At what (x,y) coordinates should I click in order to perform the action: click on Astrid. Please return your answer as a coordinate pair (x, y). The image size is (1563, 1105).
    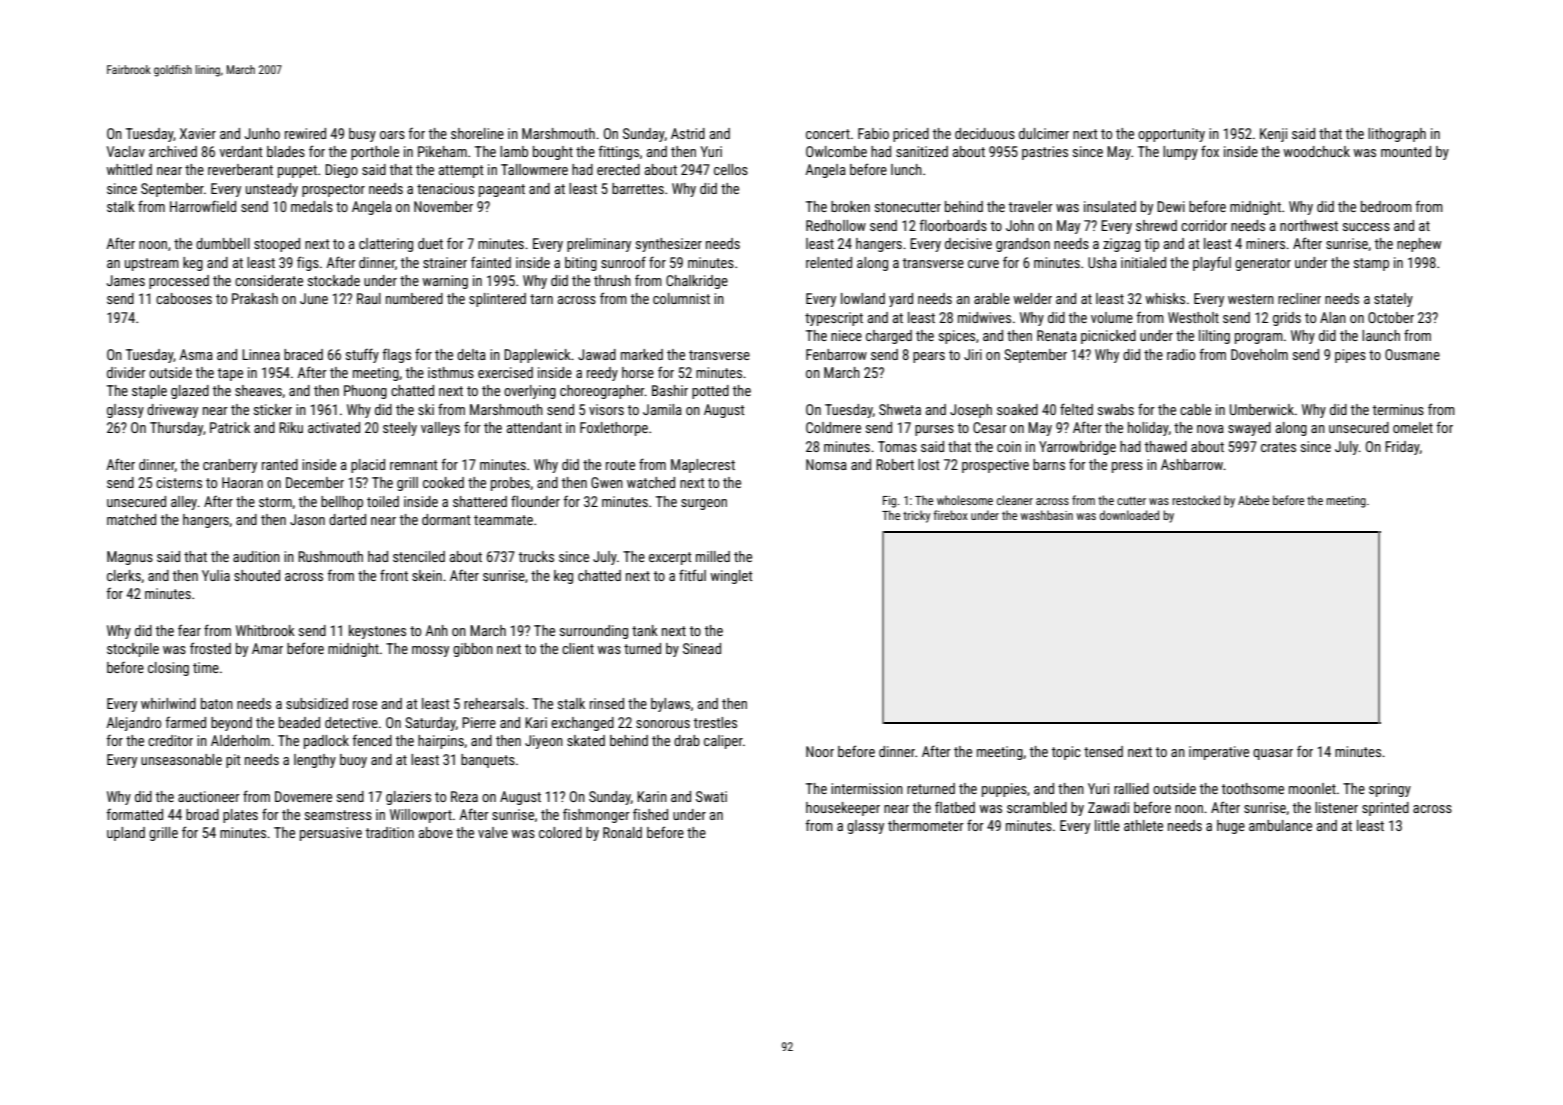
    Looking at the image, I should click on (688, 133).
